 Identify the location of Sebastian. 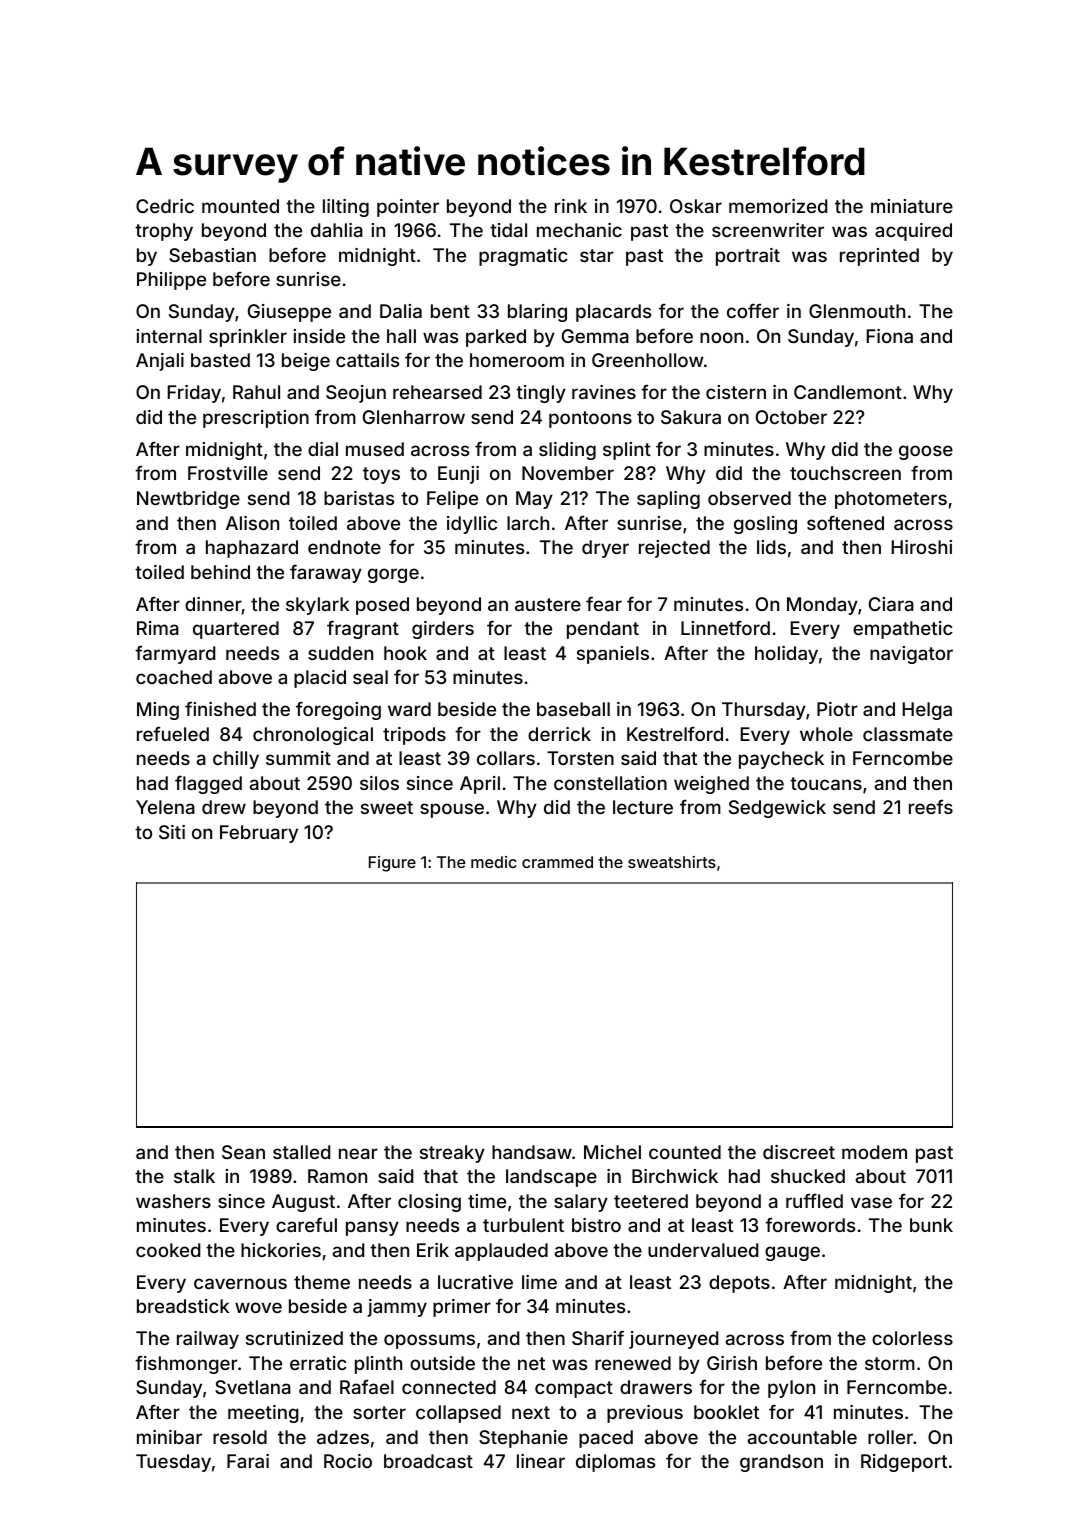
(212, 255).
